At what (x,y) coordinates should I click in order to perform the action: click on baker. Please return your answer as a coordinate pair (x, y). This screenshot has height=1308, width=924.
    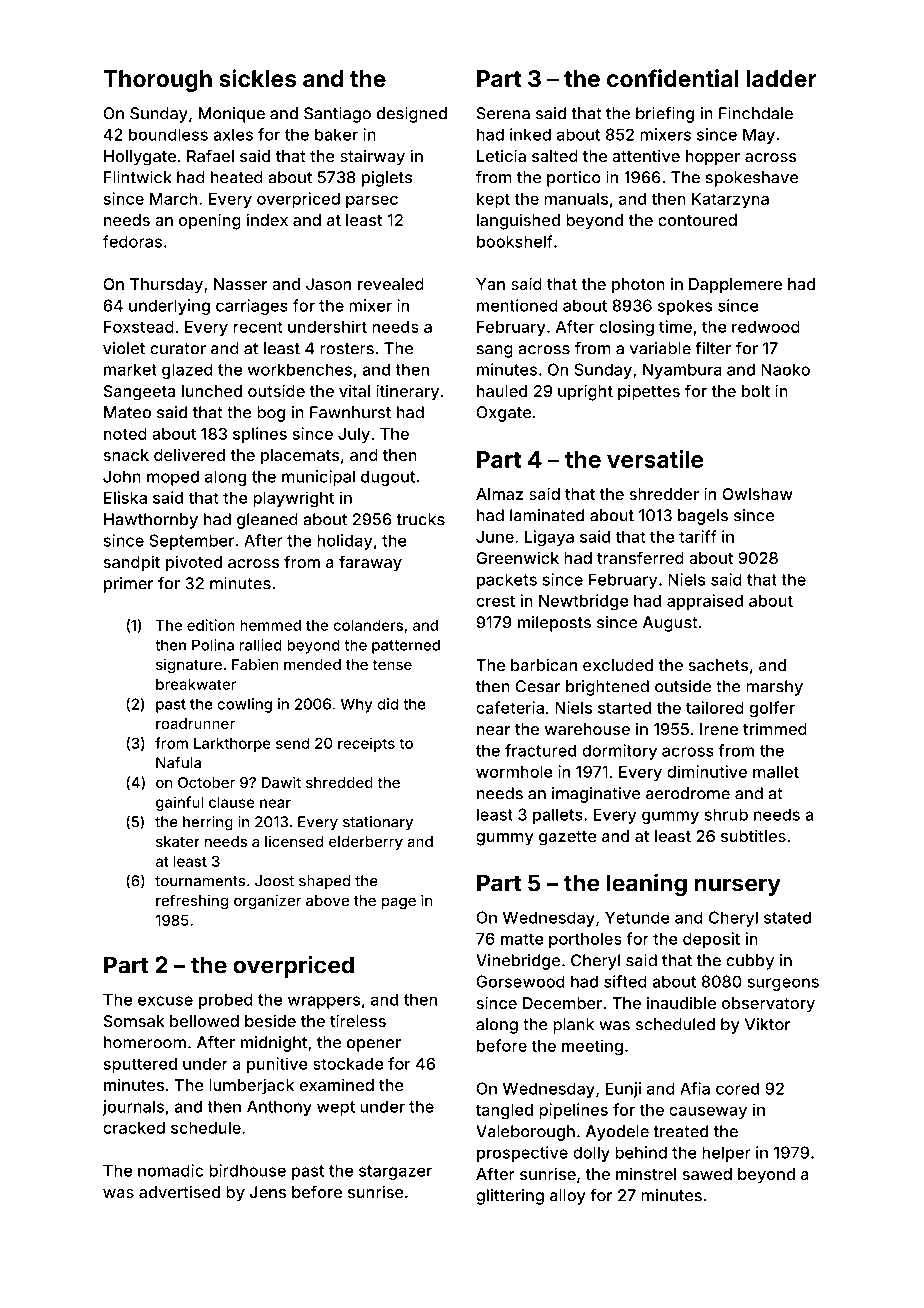
    Looking at the image, I should click on (336, 134).
